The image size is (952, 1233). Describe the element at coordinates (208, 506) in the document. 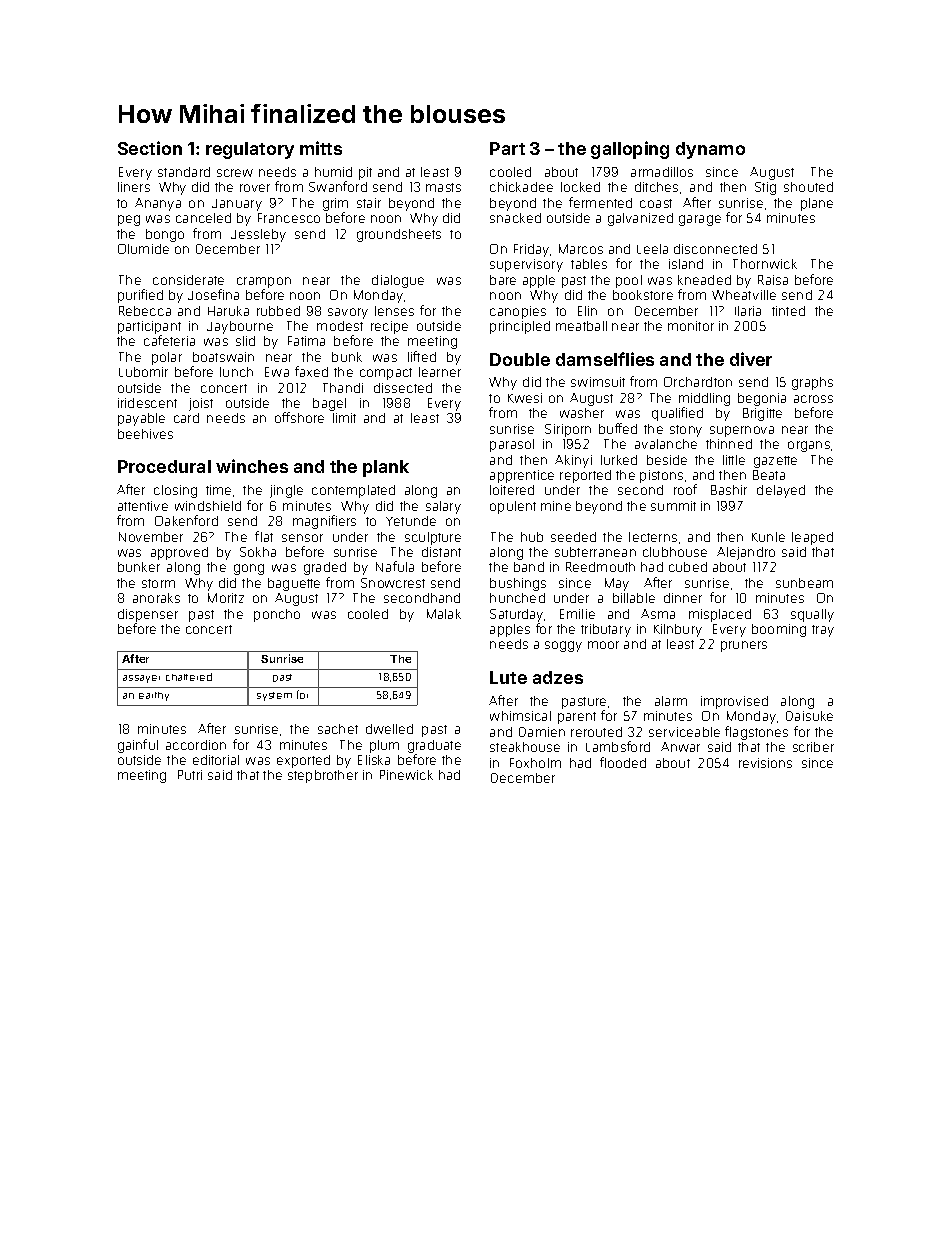

I see `windshield` at that location.
